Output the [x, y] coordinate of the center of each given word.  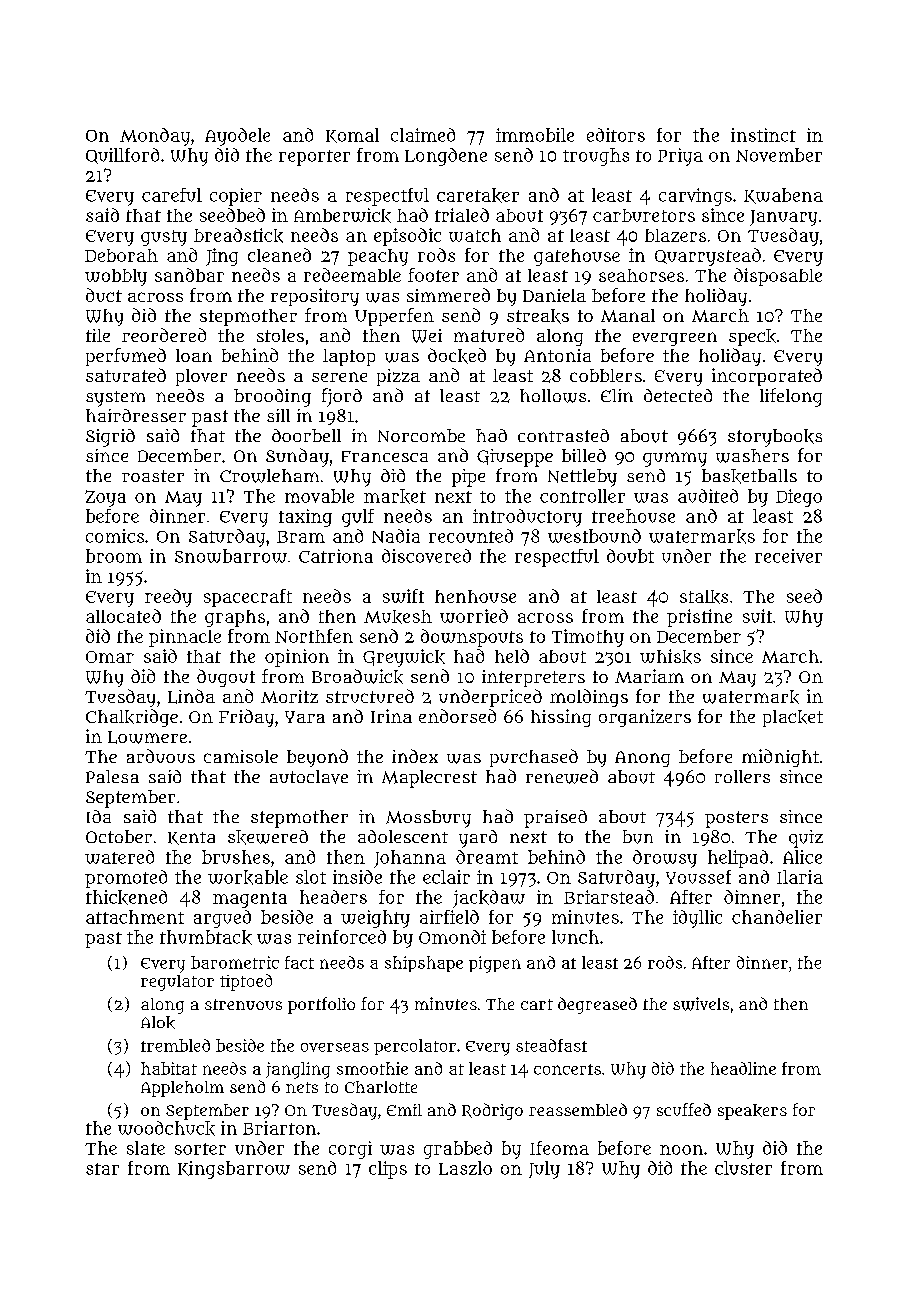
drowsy [665, 859]
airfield [449, 917]
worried [474, 616]
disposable [778, 277]
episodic [407, 237]
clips [388, 1170]
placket [793, 718]
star [102, 1169]
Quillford [122, 156]
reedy [168, 598]
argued [222, 919]
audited [708, 496]
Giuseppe [515, 458]
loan [194, 355]
